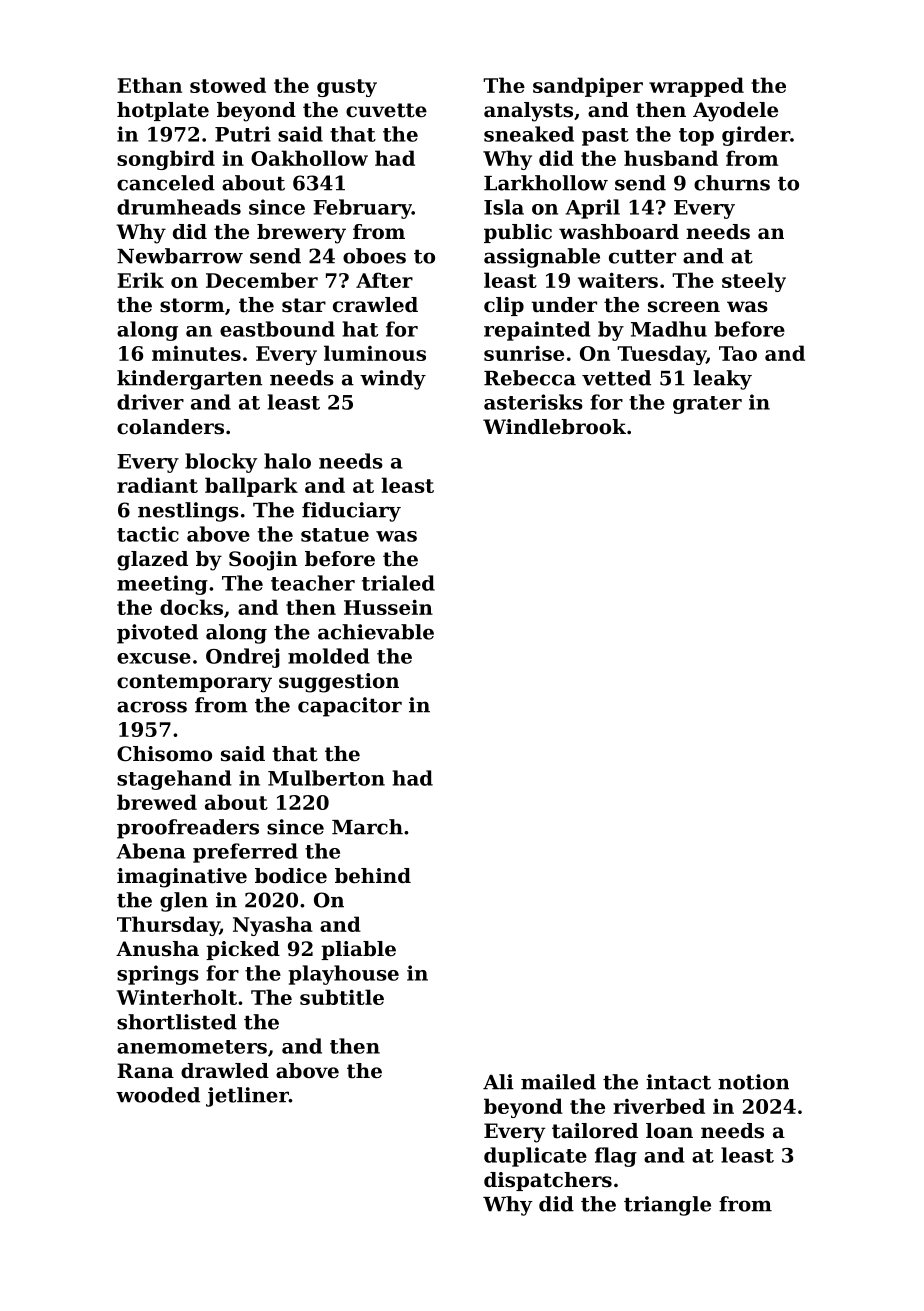  What do you see at coordinates (166, 160) in the screenshot?
I see `songbird` at bounding box center [166, 160].
